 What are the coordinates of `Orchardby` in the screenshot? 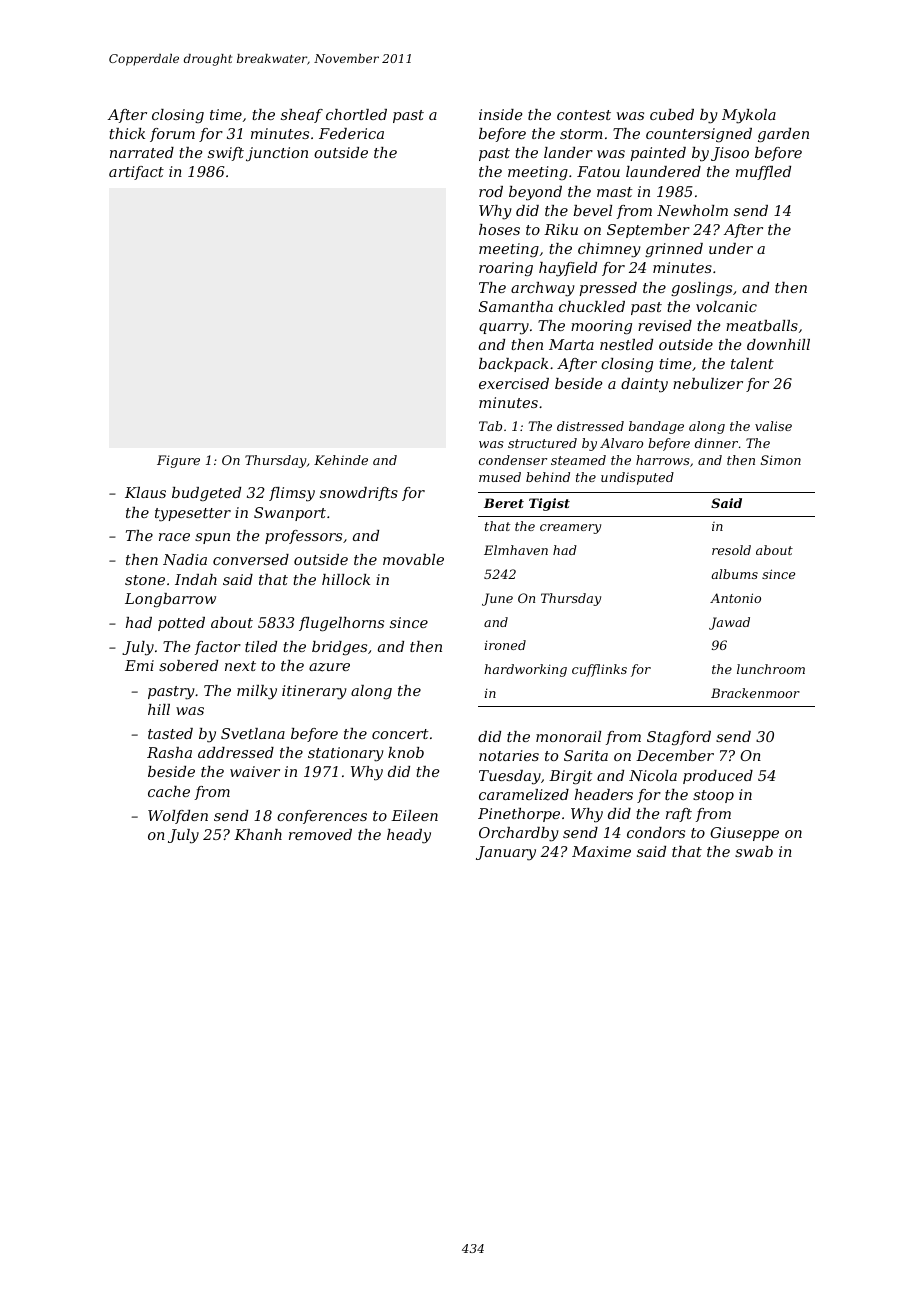 It's located at (519, 834).
